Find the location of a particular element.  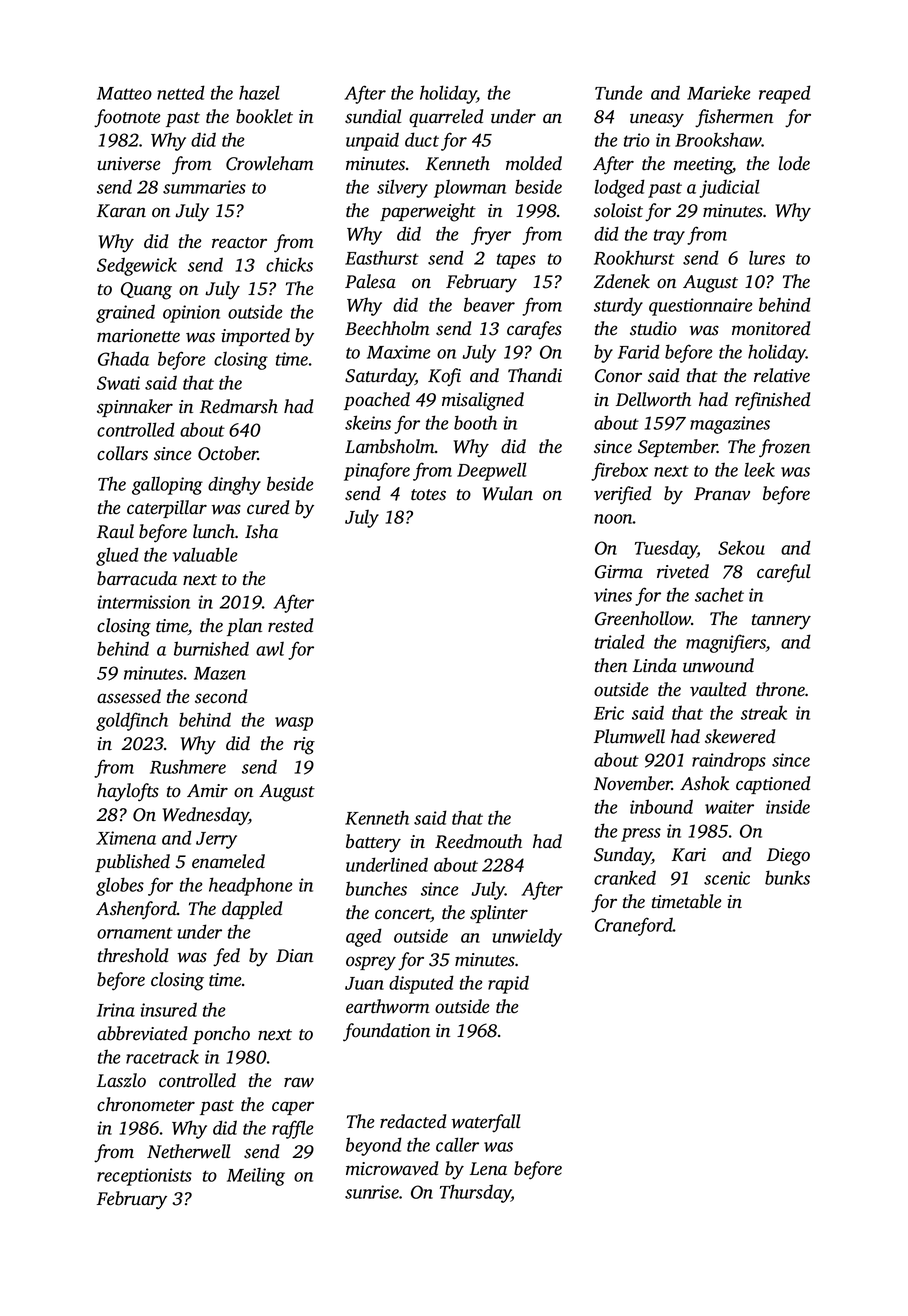

Matteo is located at coordinates (124, 93).
